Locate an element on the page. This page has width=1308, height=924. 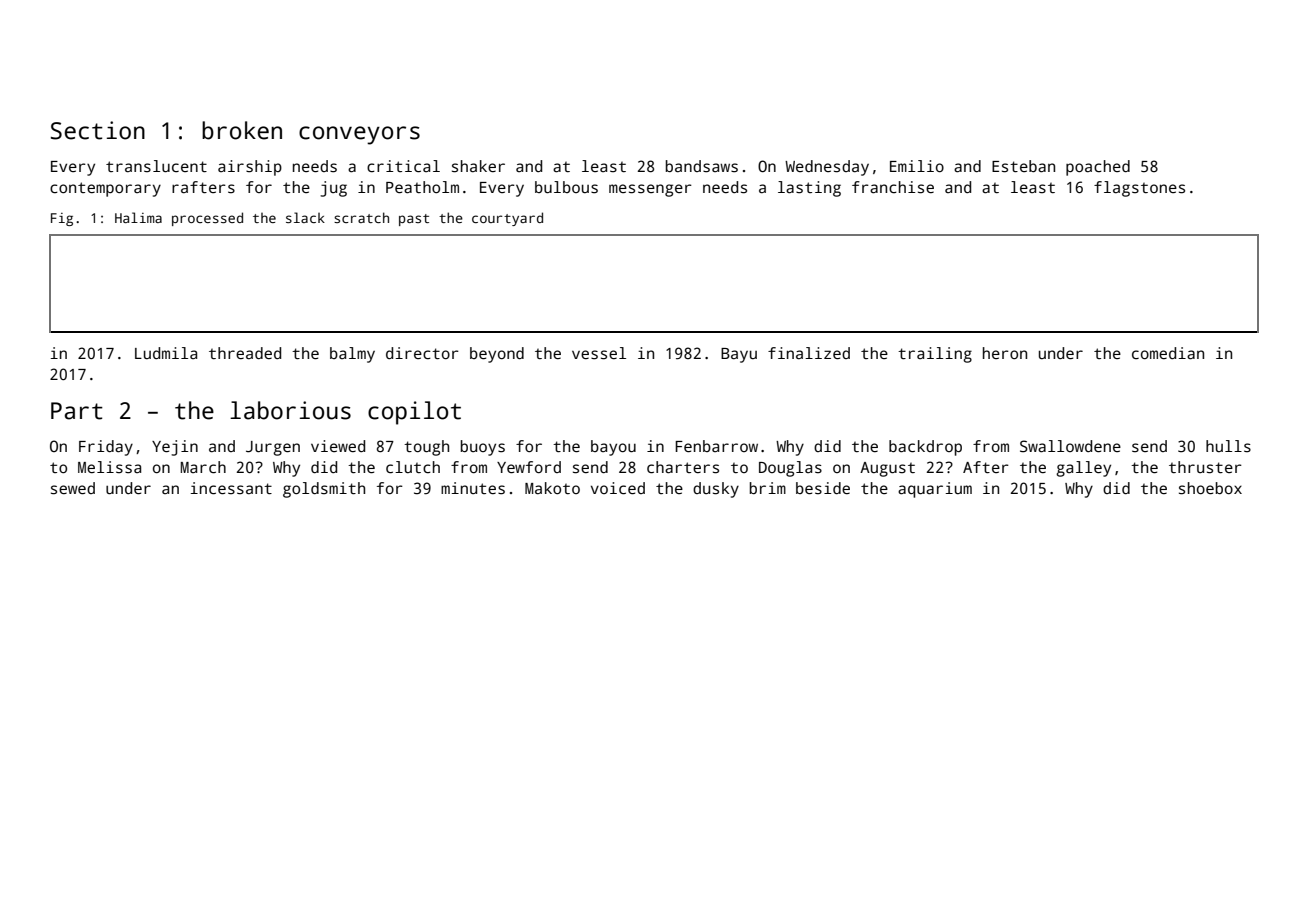
courtyard is located at coordinates (507, 219).
